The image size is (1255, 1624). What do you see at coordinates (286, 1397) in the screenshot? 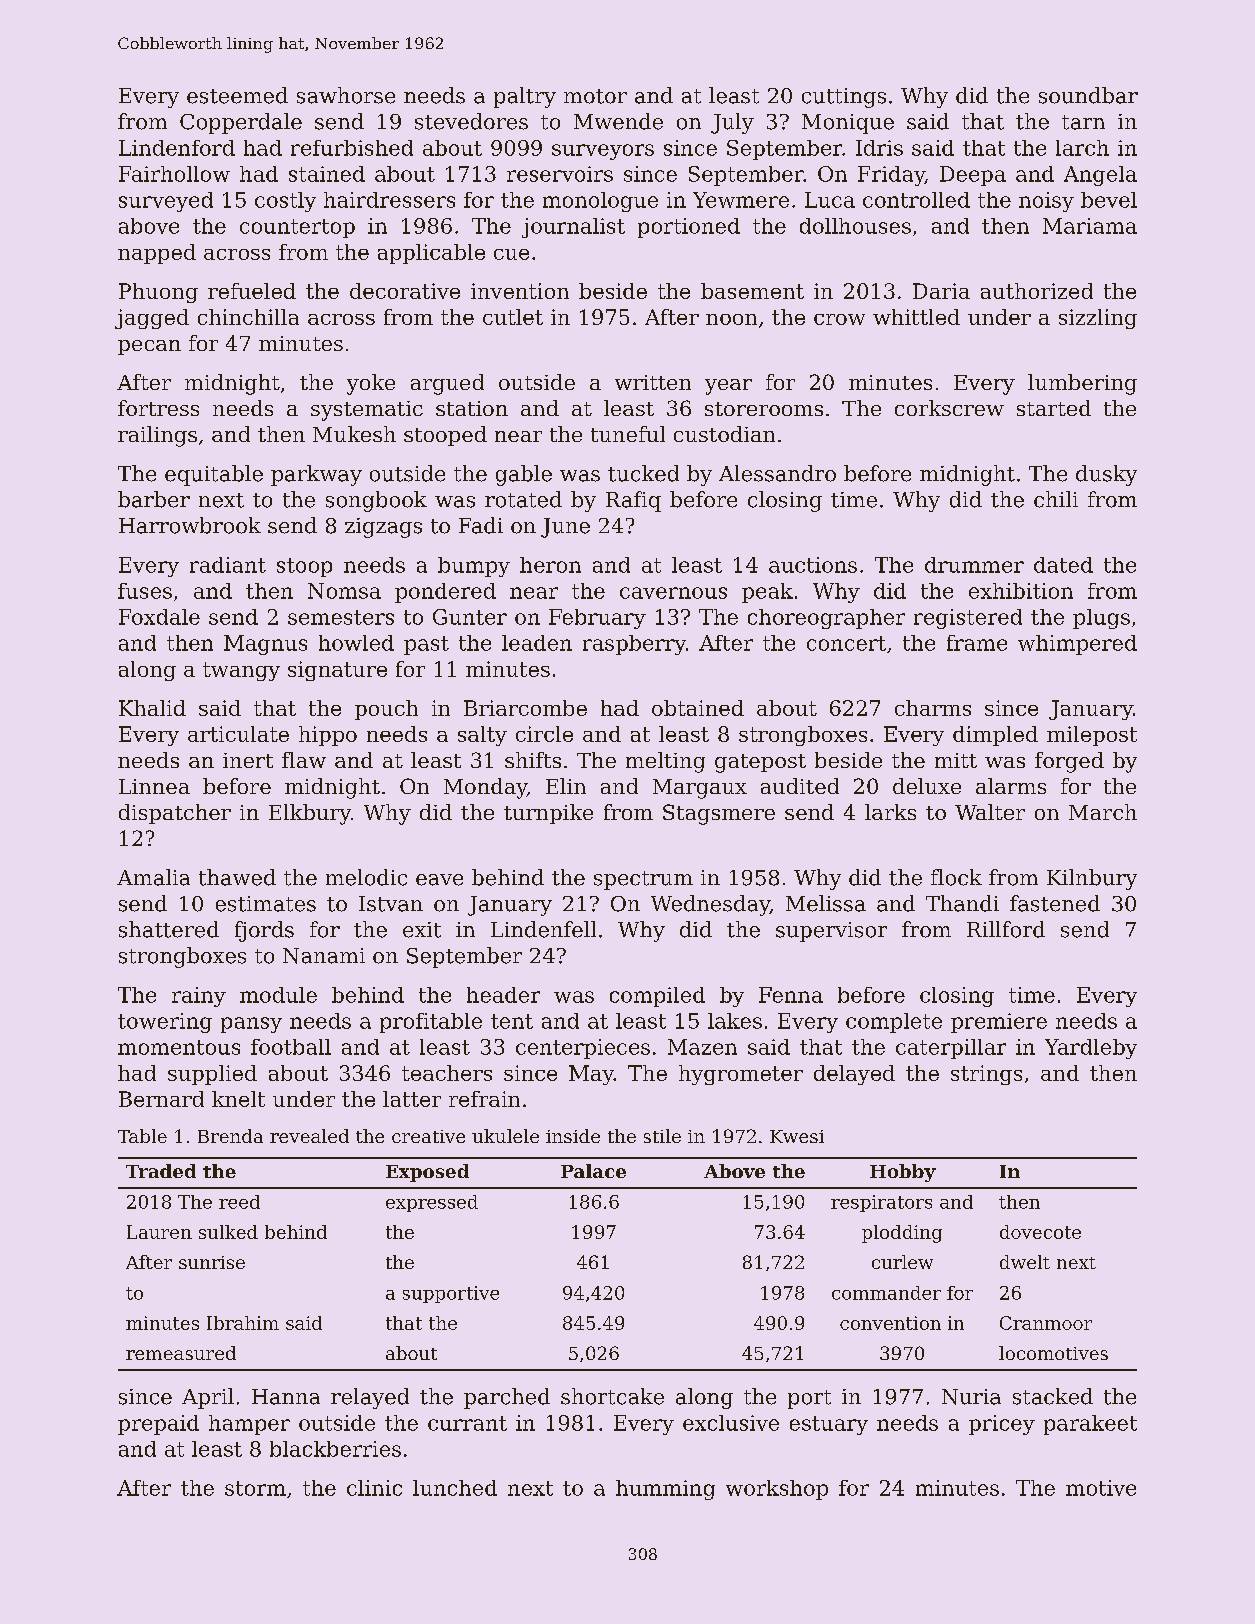
I see `Hanna` at bounding box center [286, 1397].
